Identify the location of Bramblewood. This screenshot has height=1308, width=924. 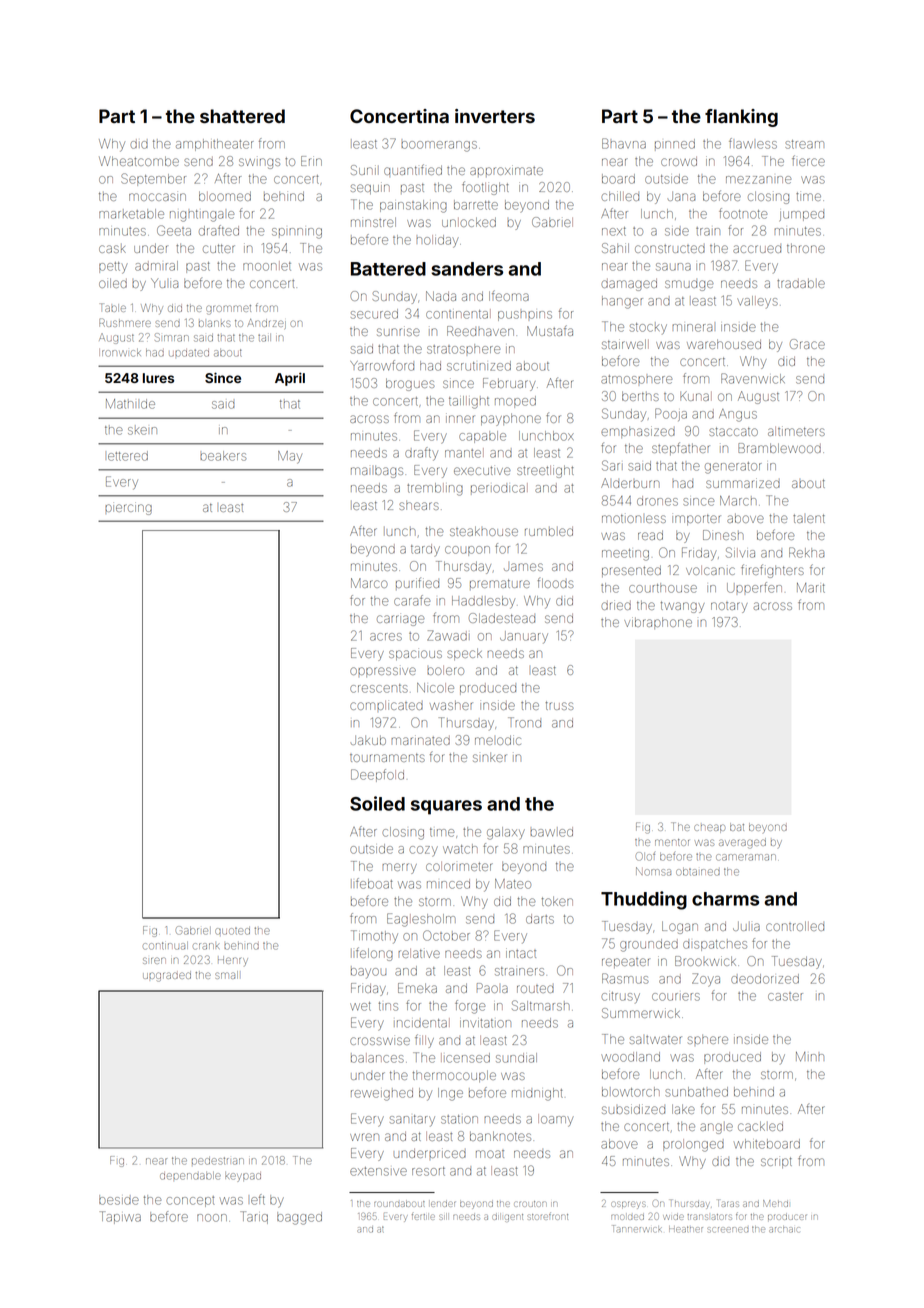
(779, 448).
